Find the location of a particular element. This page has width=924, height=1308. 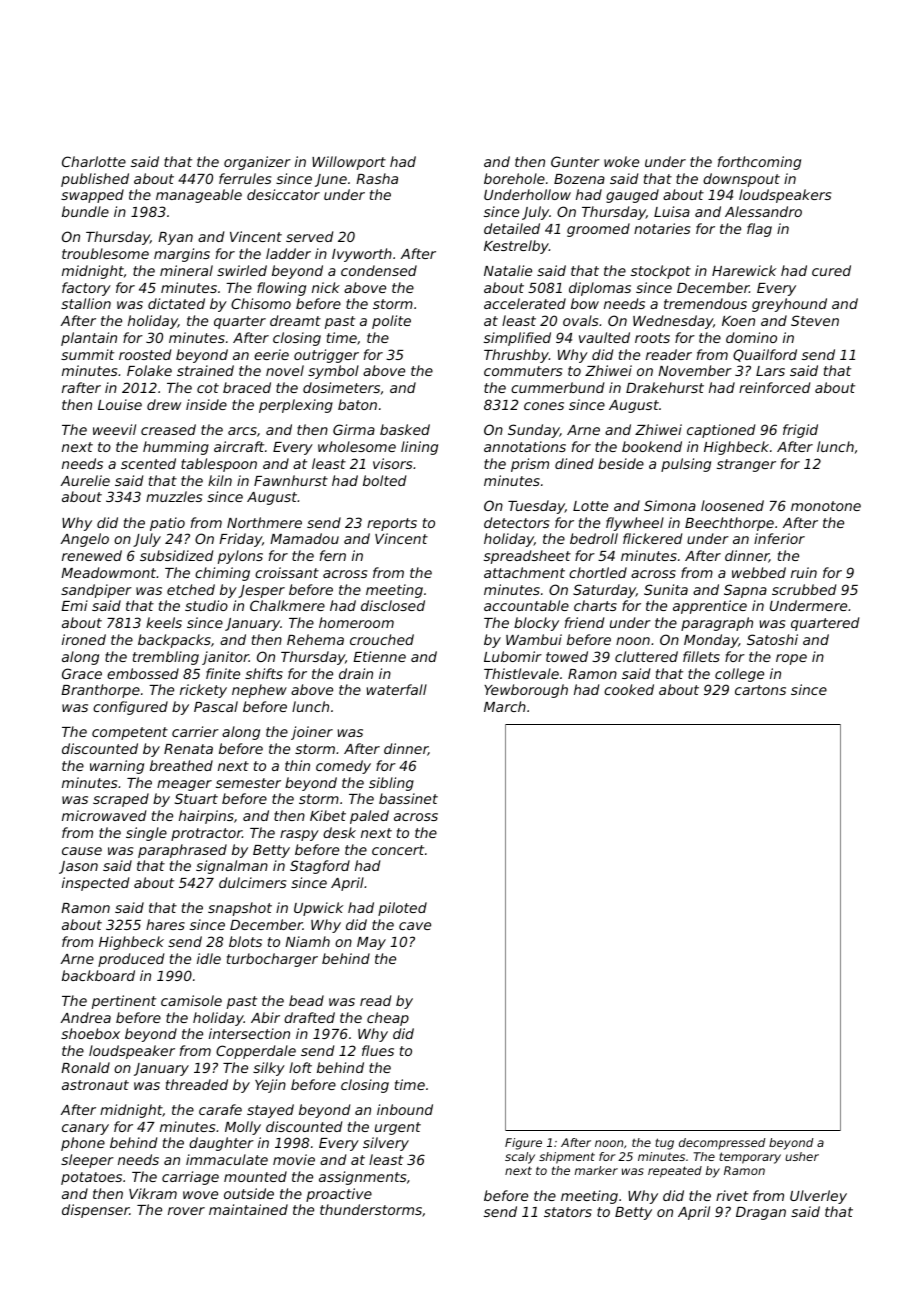

competent is located at coordinates (130, 733).
